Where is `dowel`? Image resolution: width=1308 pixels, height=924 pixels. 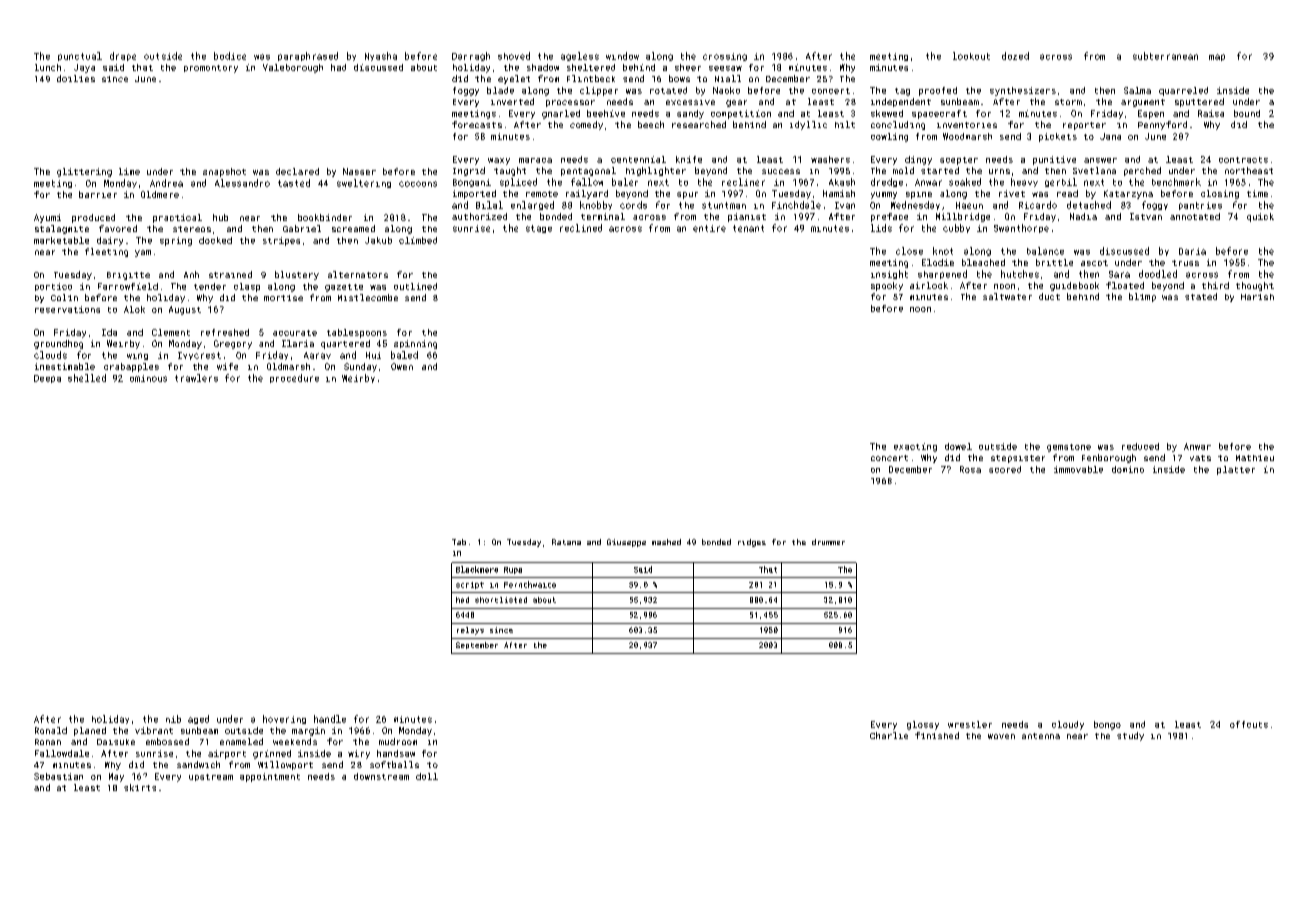
dowel is located at coordinates (958, 446).
